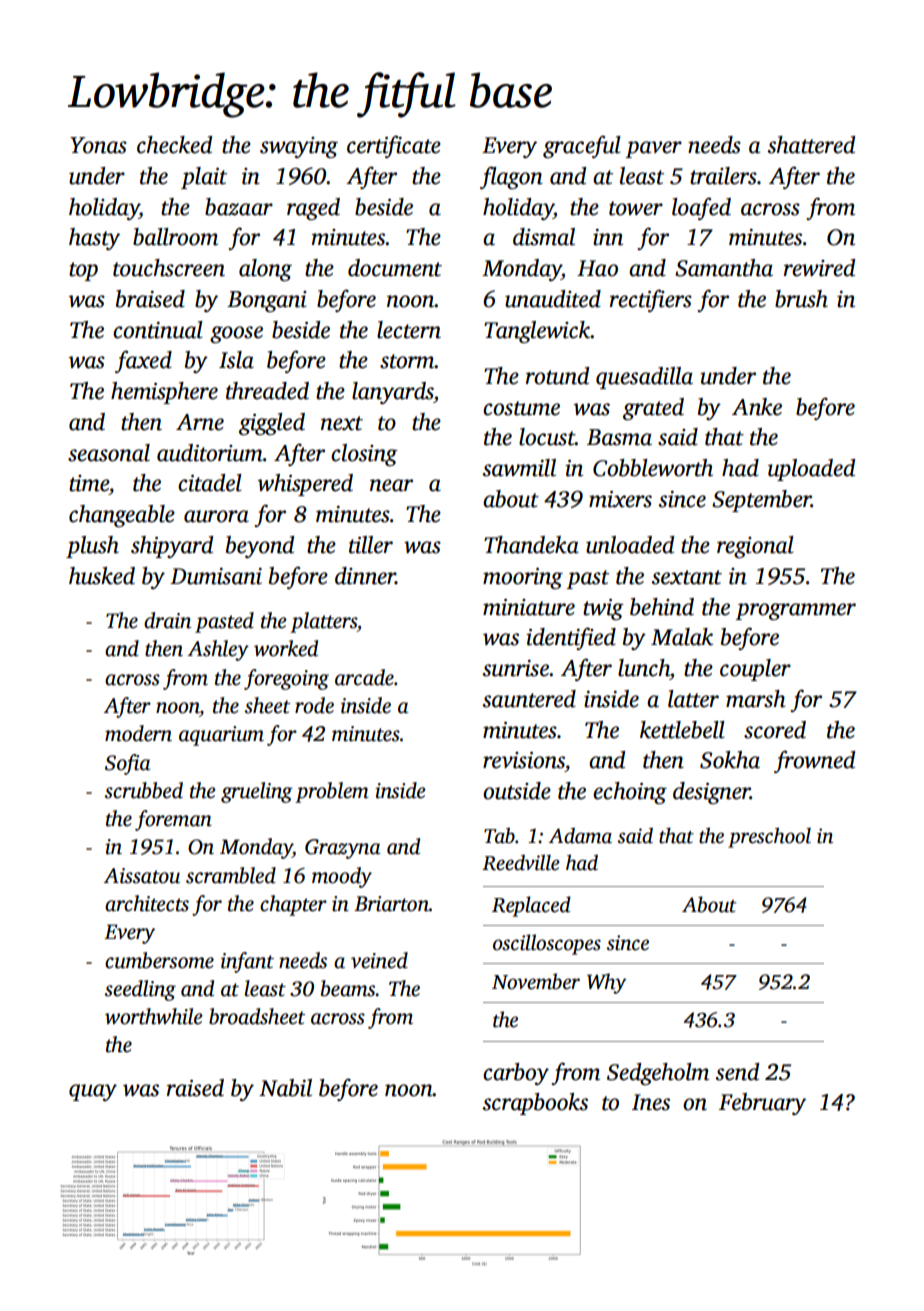 This document has width=924, height=1311. I want to click on send, so click(737, 1072).
